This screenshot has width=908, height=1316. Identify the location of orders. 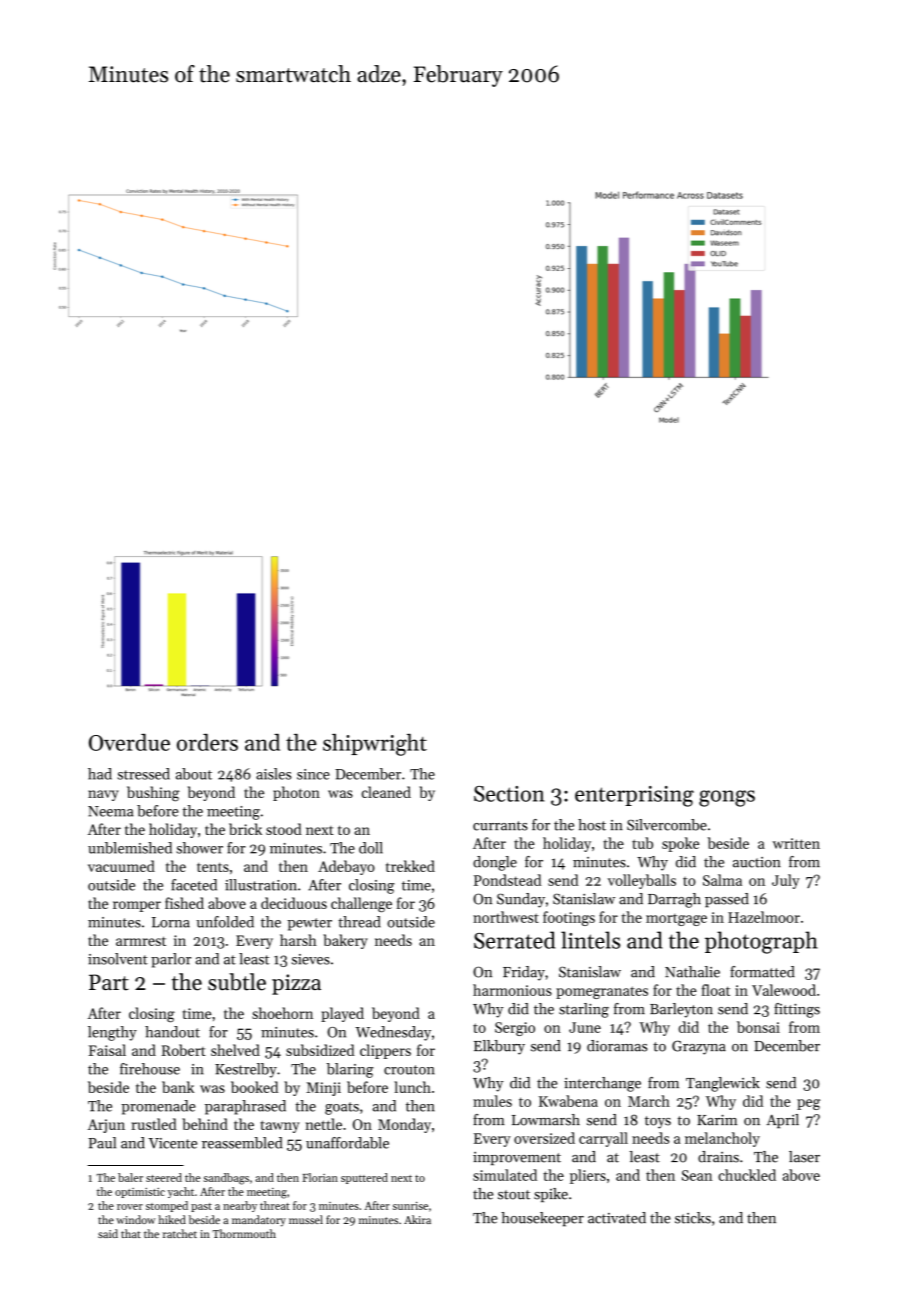
(207, 742).
